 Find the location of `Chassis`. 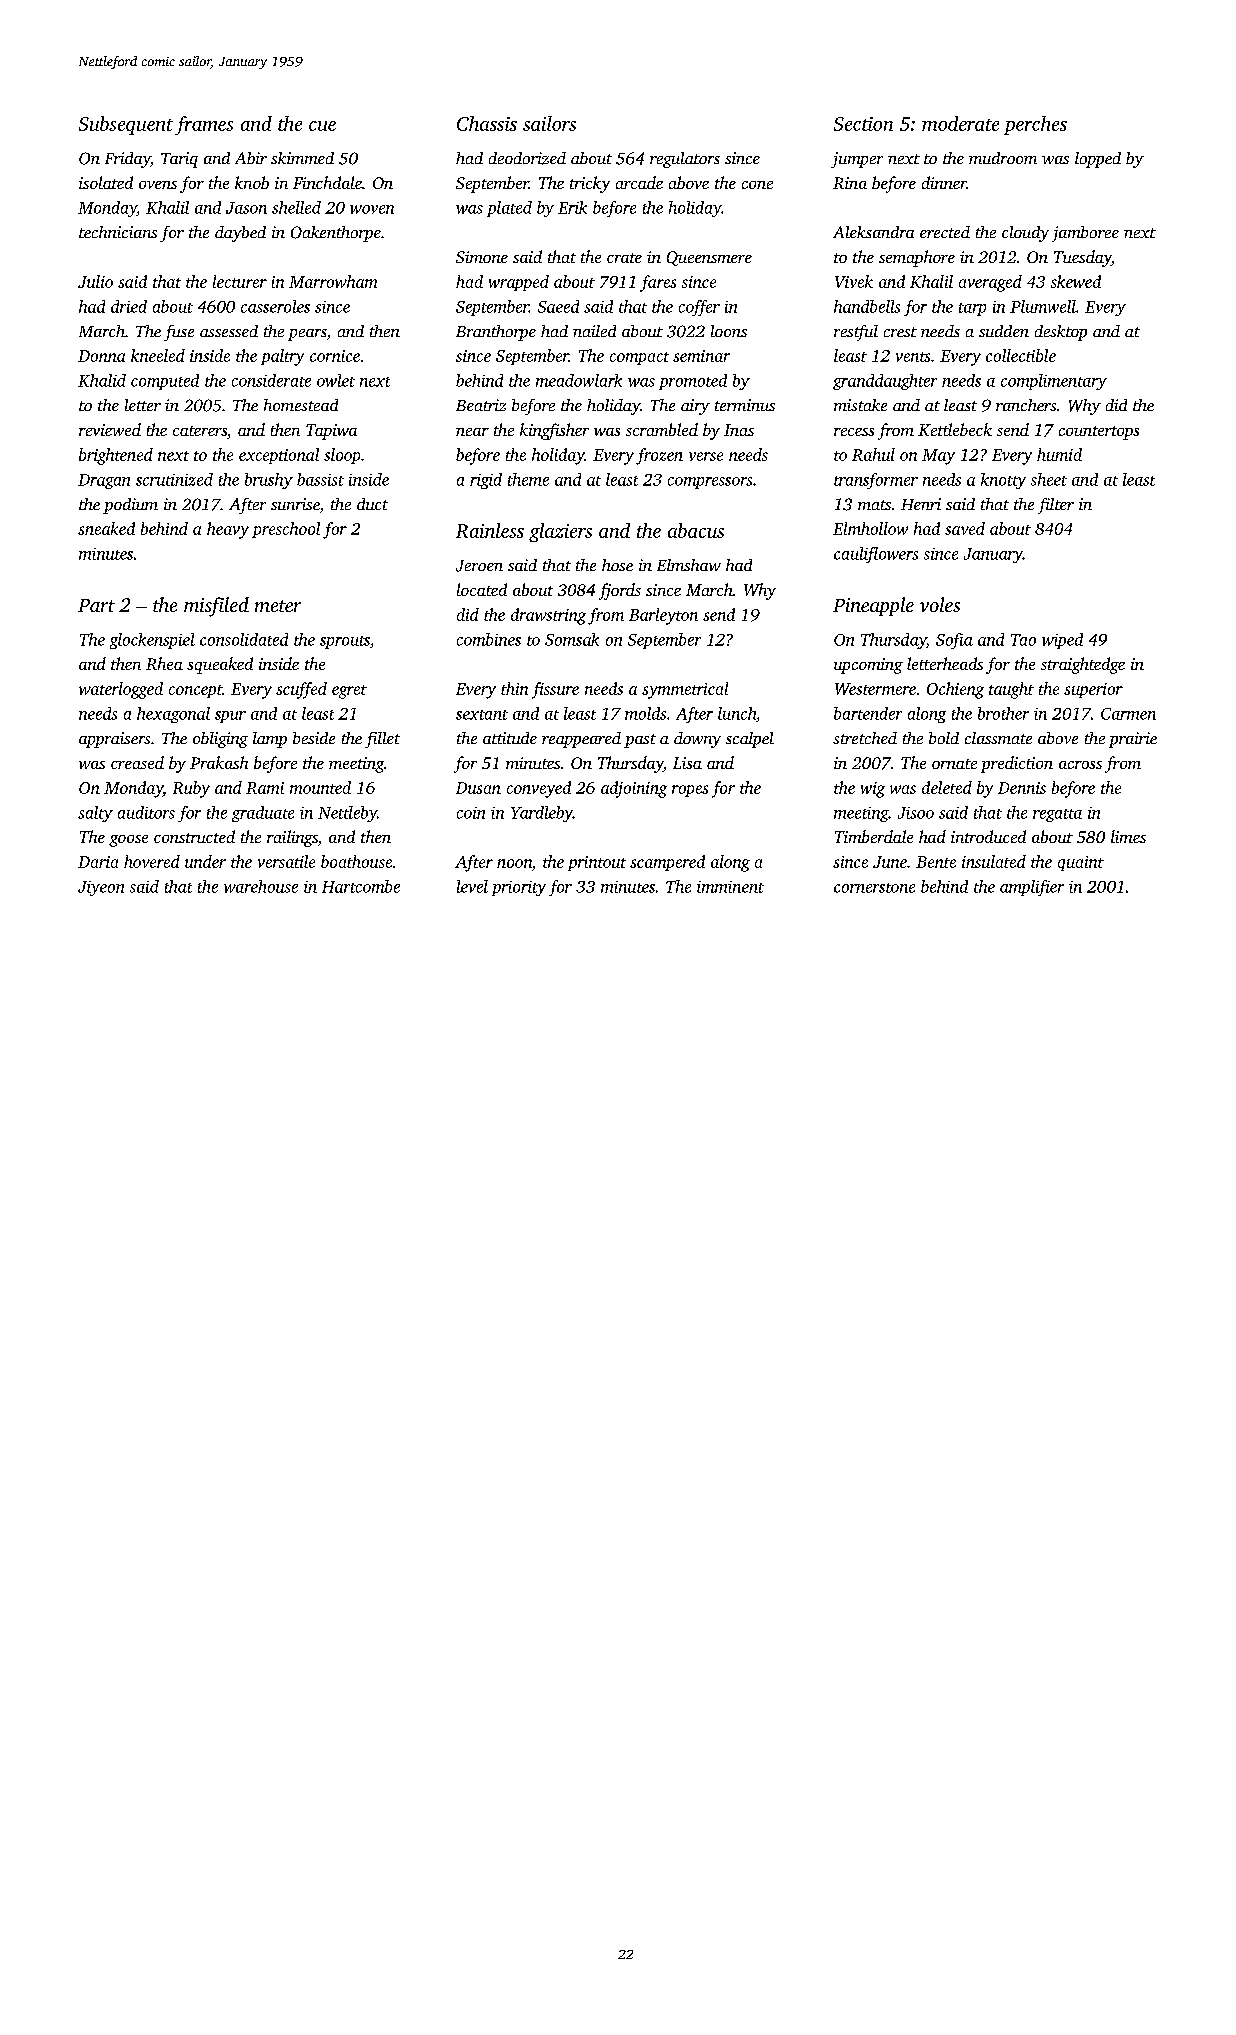

Chassis is located at coordinates (487, 123).
